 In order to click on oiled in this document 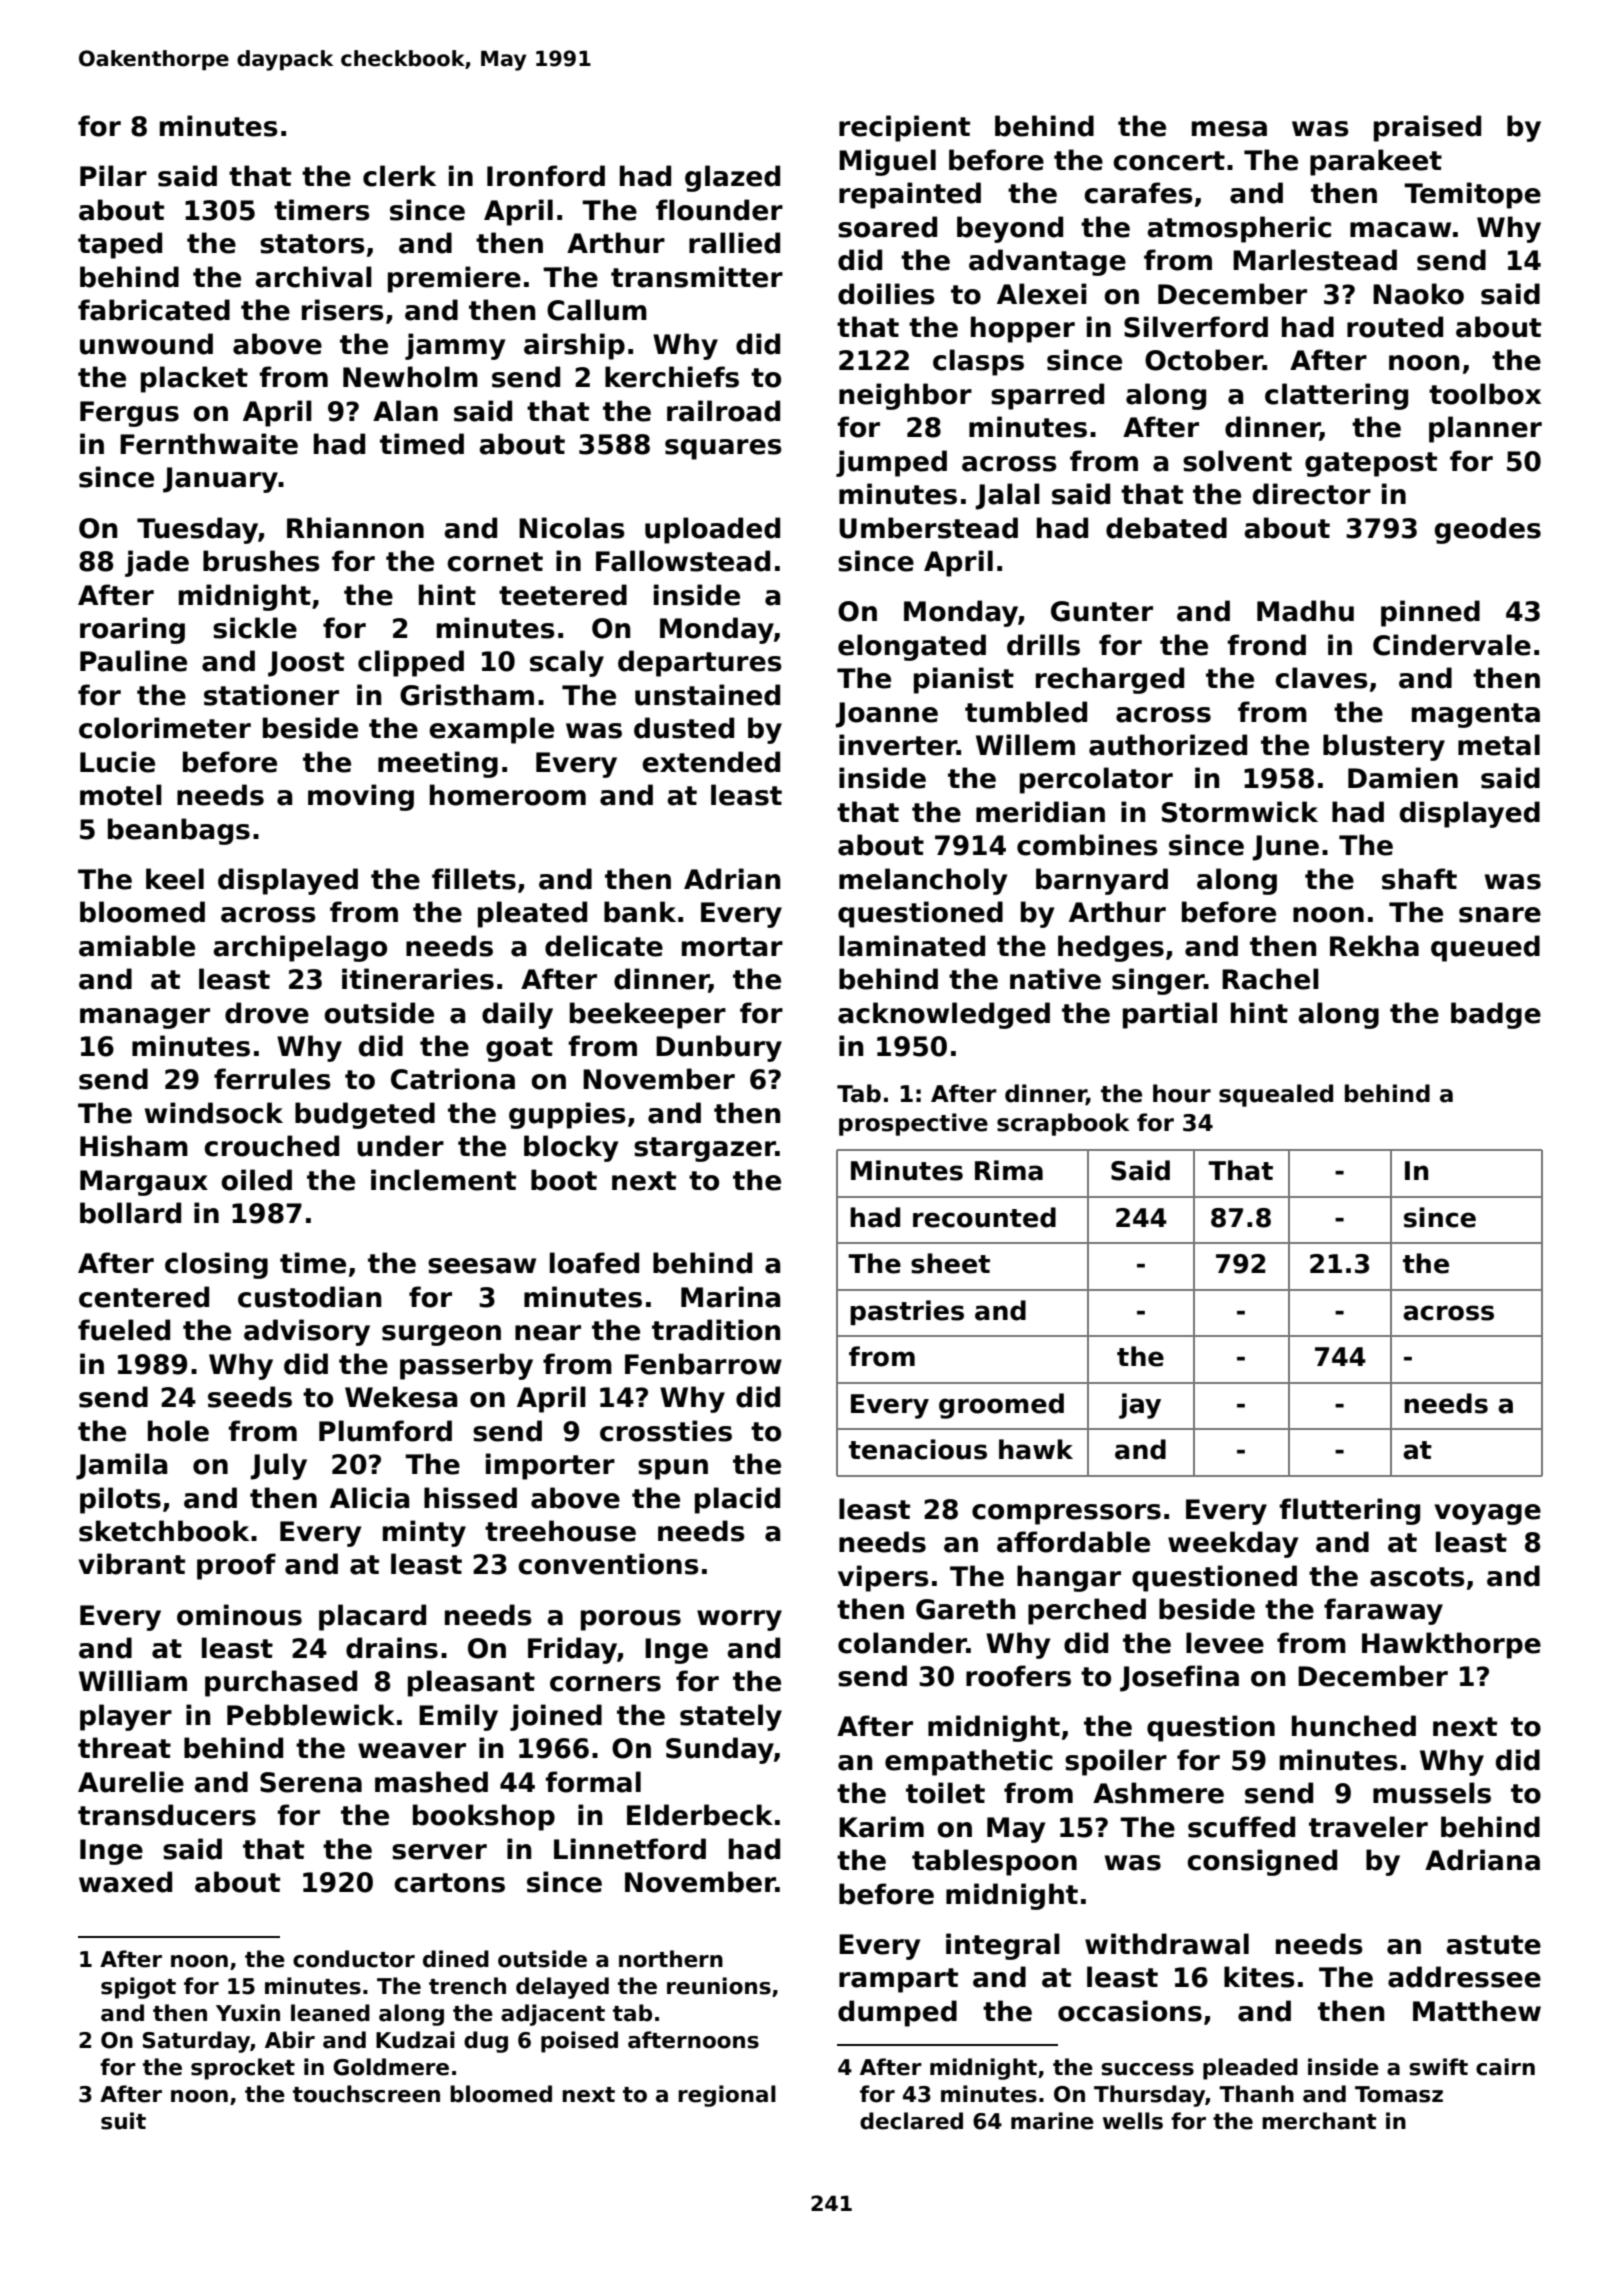, I will do `click(256, 1180)`.
